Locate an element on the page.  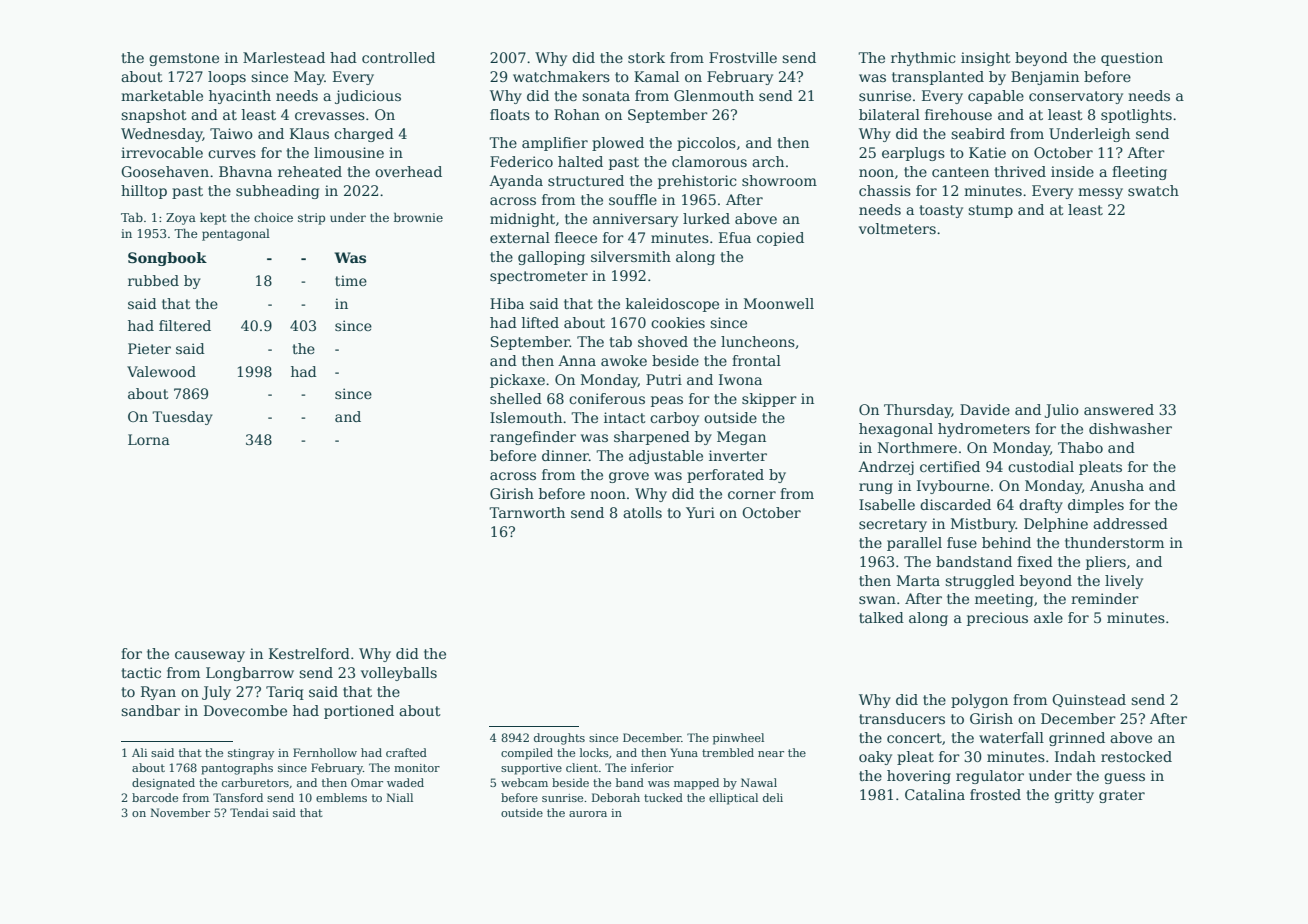
talked is located at coordinates (881, 617).
